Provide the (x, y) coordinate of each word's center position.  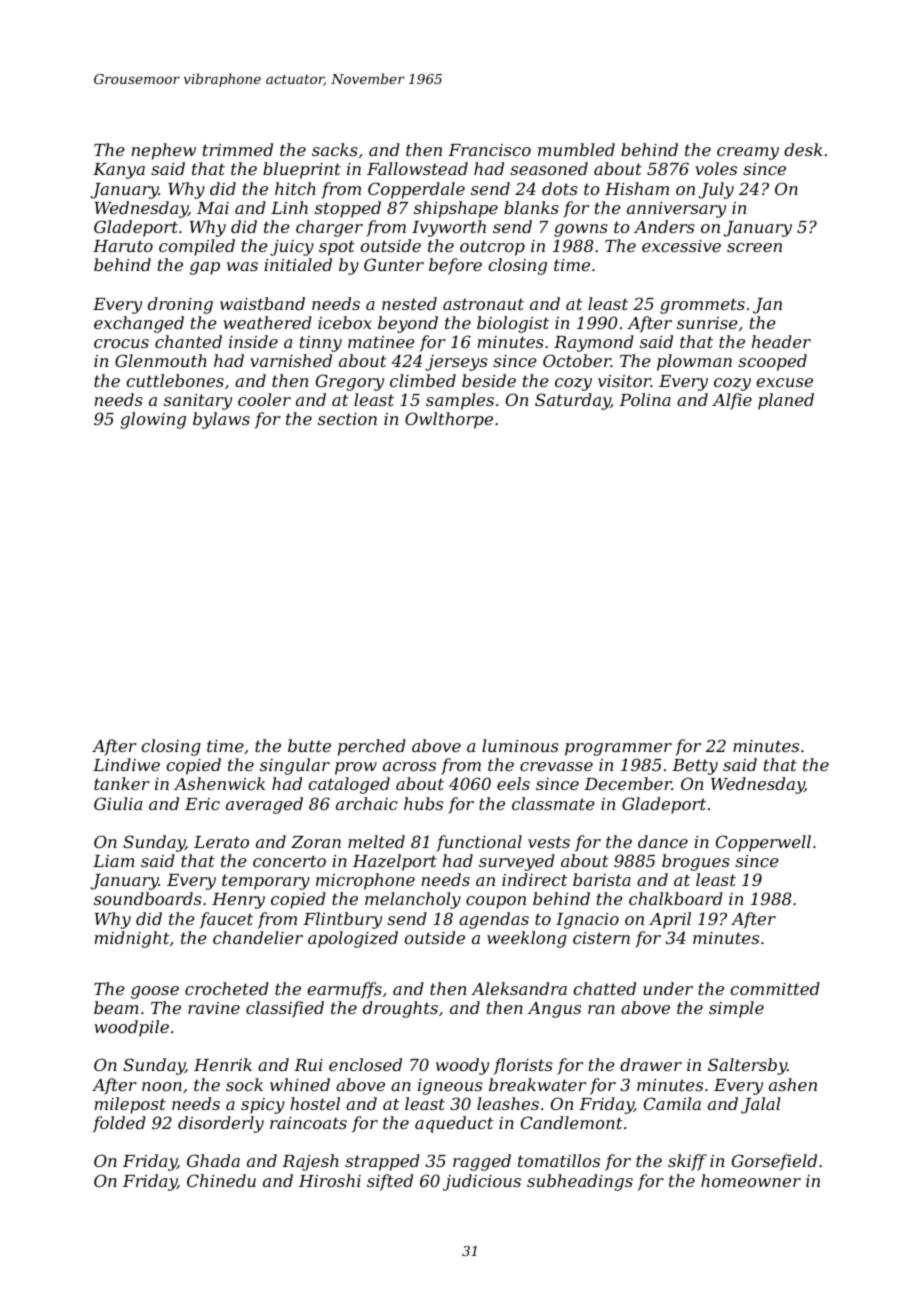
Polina (645, 399)
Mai (213, 208)
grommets (702, 306)
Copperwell (763, 843)
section (347, 419)
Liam (114, 861)
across (409, 766)
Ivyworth (449, 228)
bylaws (221, 420)
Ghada (213, 1160)
